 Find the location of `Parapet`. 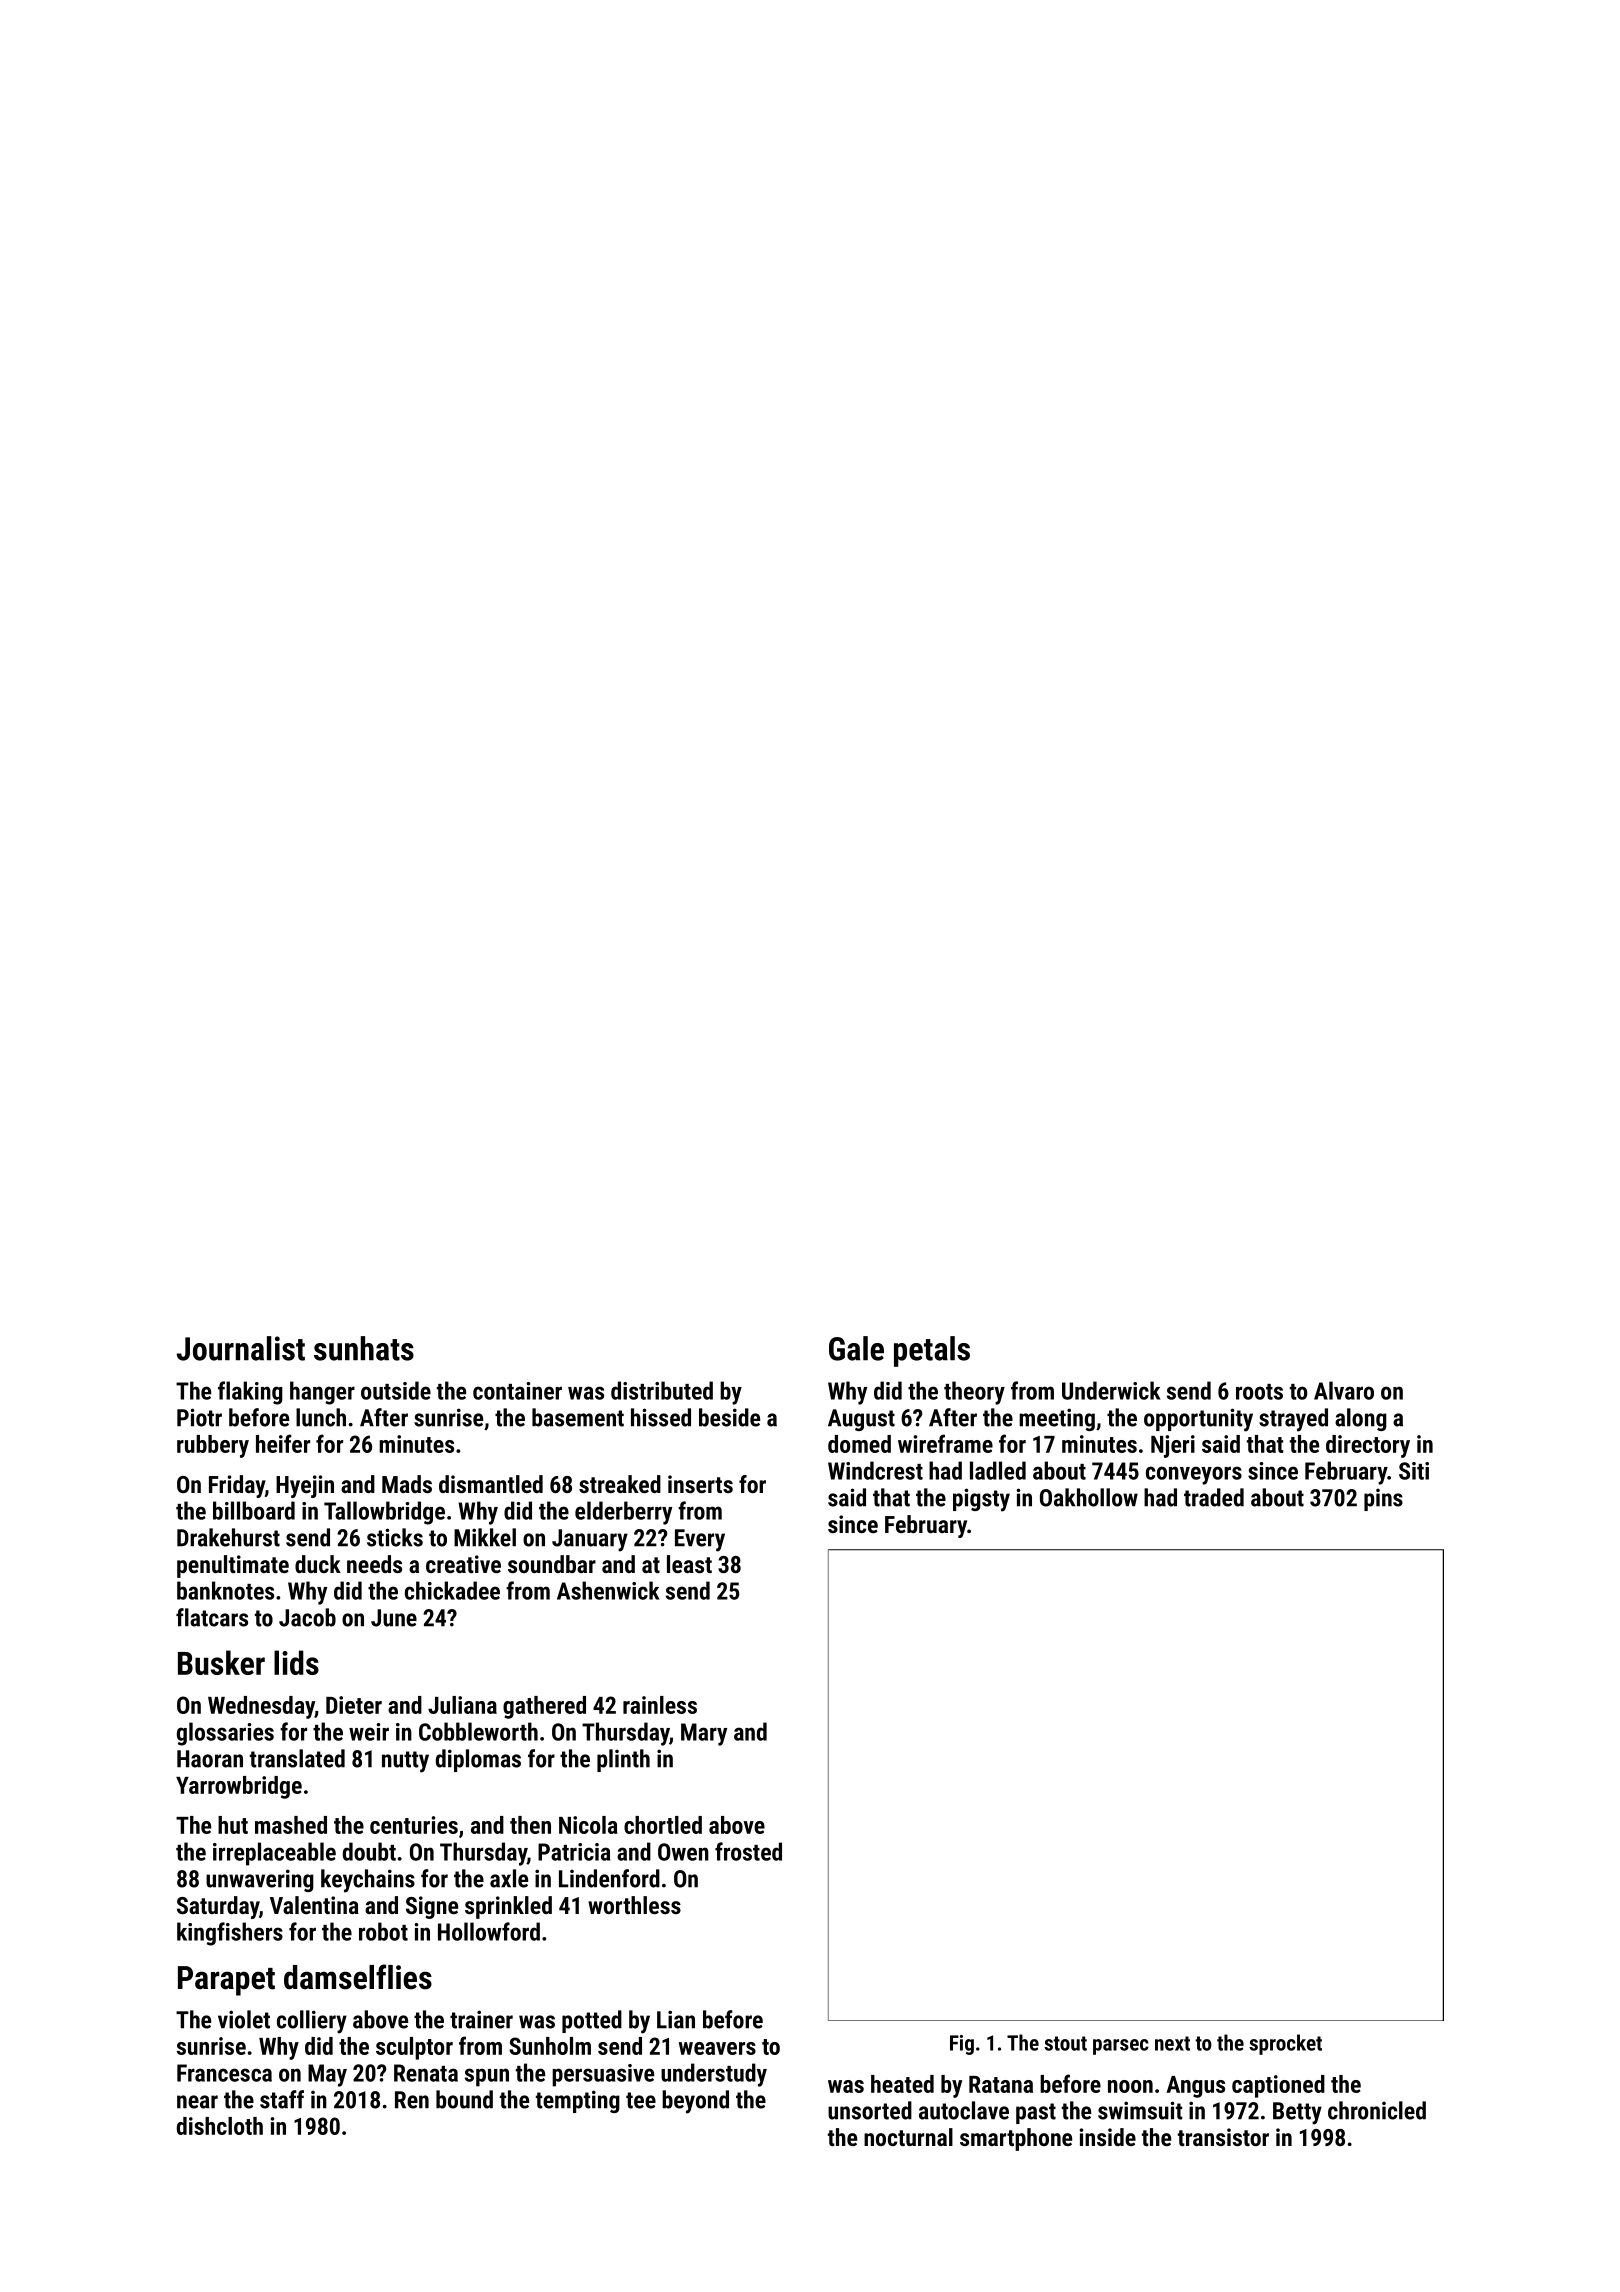

Parapet is located at coordinates (226, 1981).
